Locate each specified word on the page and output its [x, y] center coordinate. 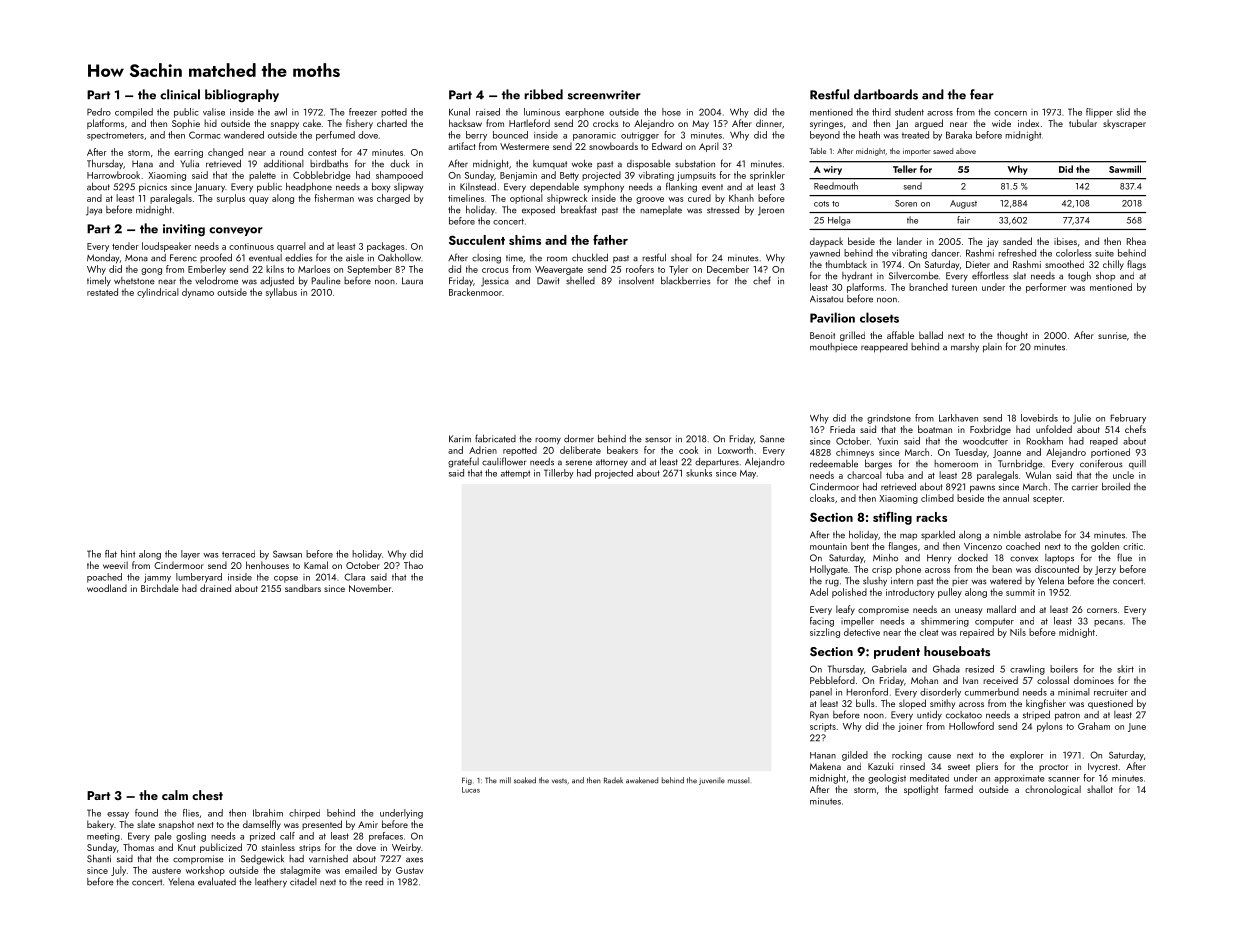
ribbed [543, 94]
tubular [1083, 123]
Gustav [410, 870]
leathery [271, 883]
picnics [153, 188]
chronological [1053, 790]
